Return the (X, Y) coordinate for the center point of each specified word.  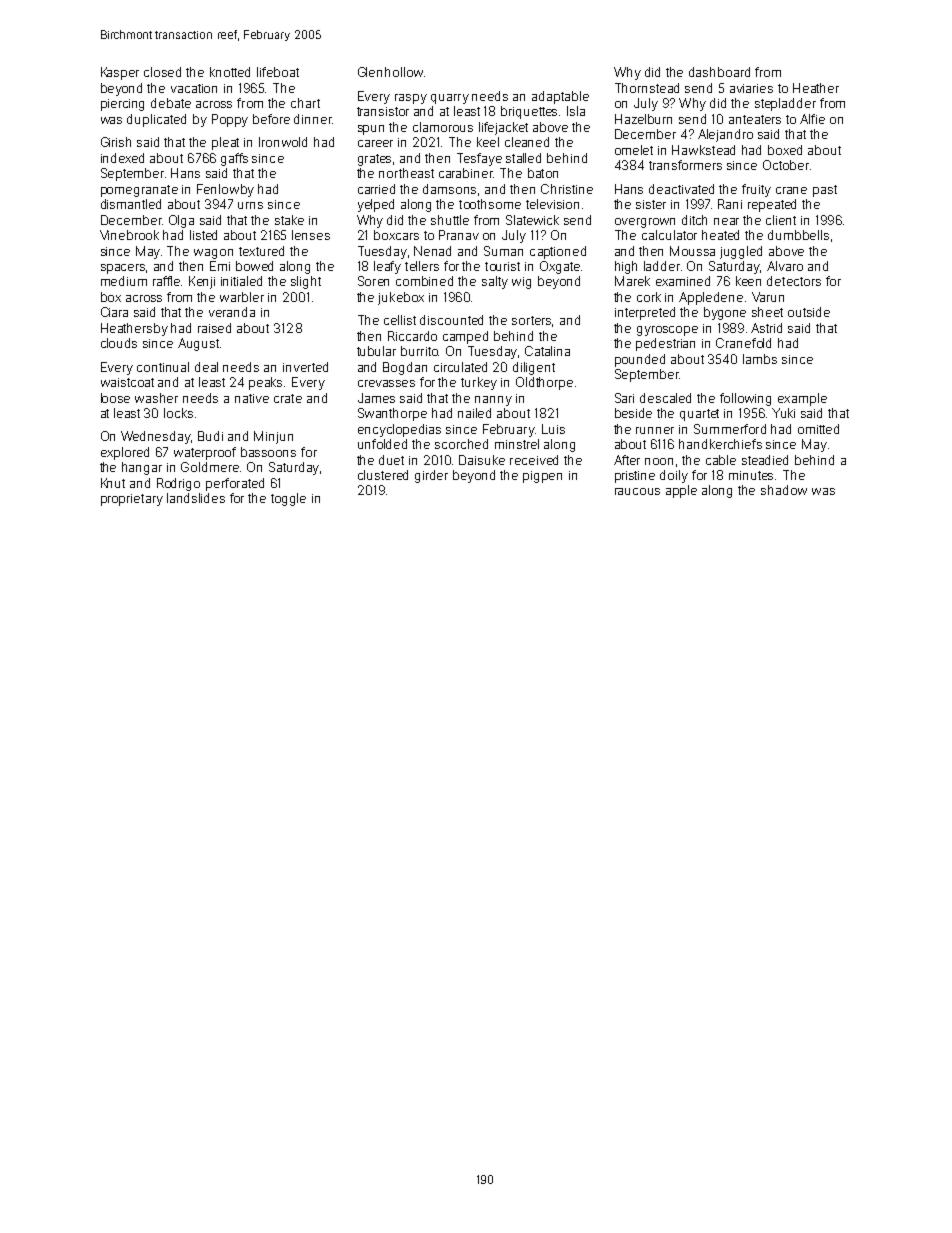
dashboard (719, 72)
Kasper (120, 73)
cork (649, 297)
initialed (241, 281)
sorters (531, 320)
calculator (669, 235)
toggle (288, 499)
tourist (502, 266)
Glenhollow (390, 72)
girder (431, 476)
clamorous (443, 127)
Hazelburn (643, 119)
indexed (122, 158)
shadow (784, 490)
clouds (119, 343)
